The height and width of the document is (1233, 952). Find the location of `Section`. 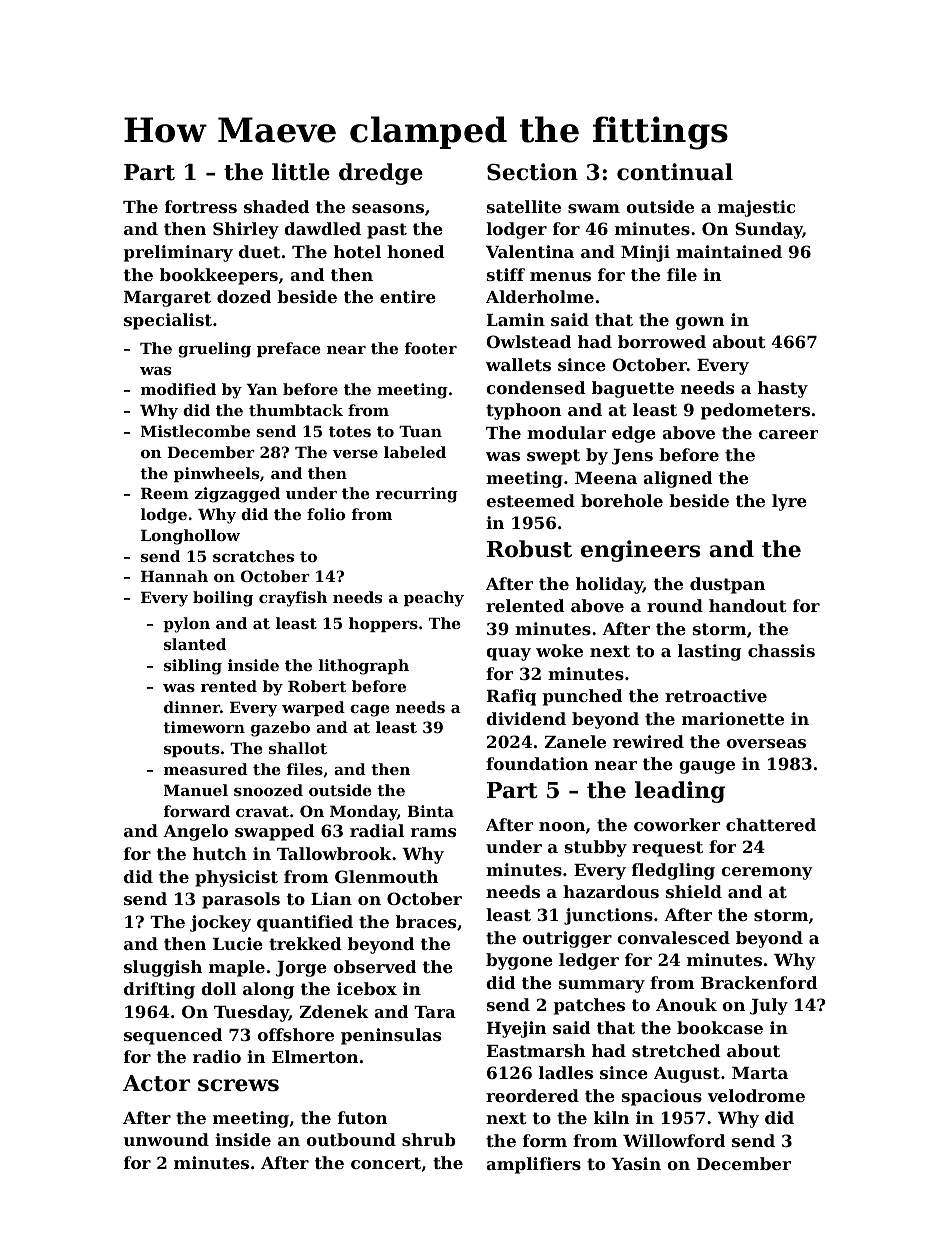

Section is located at coordinates (532, 172).
